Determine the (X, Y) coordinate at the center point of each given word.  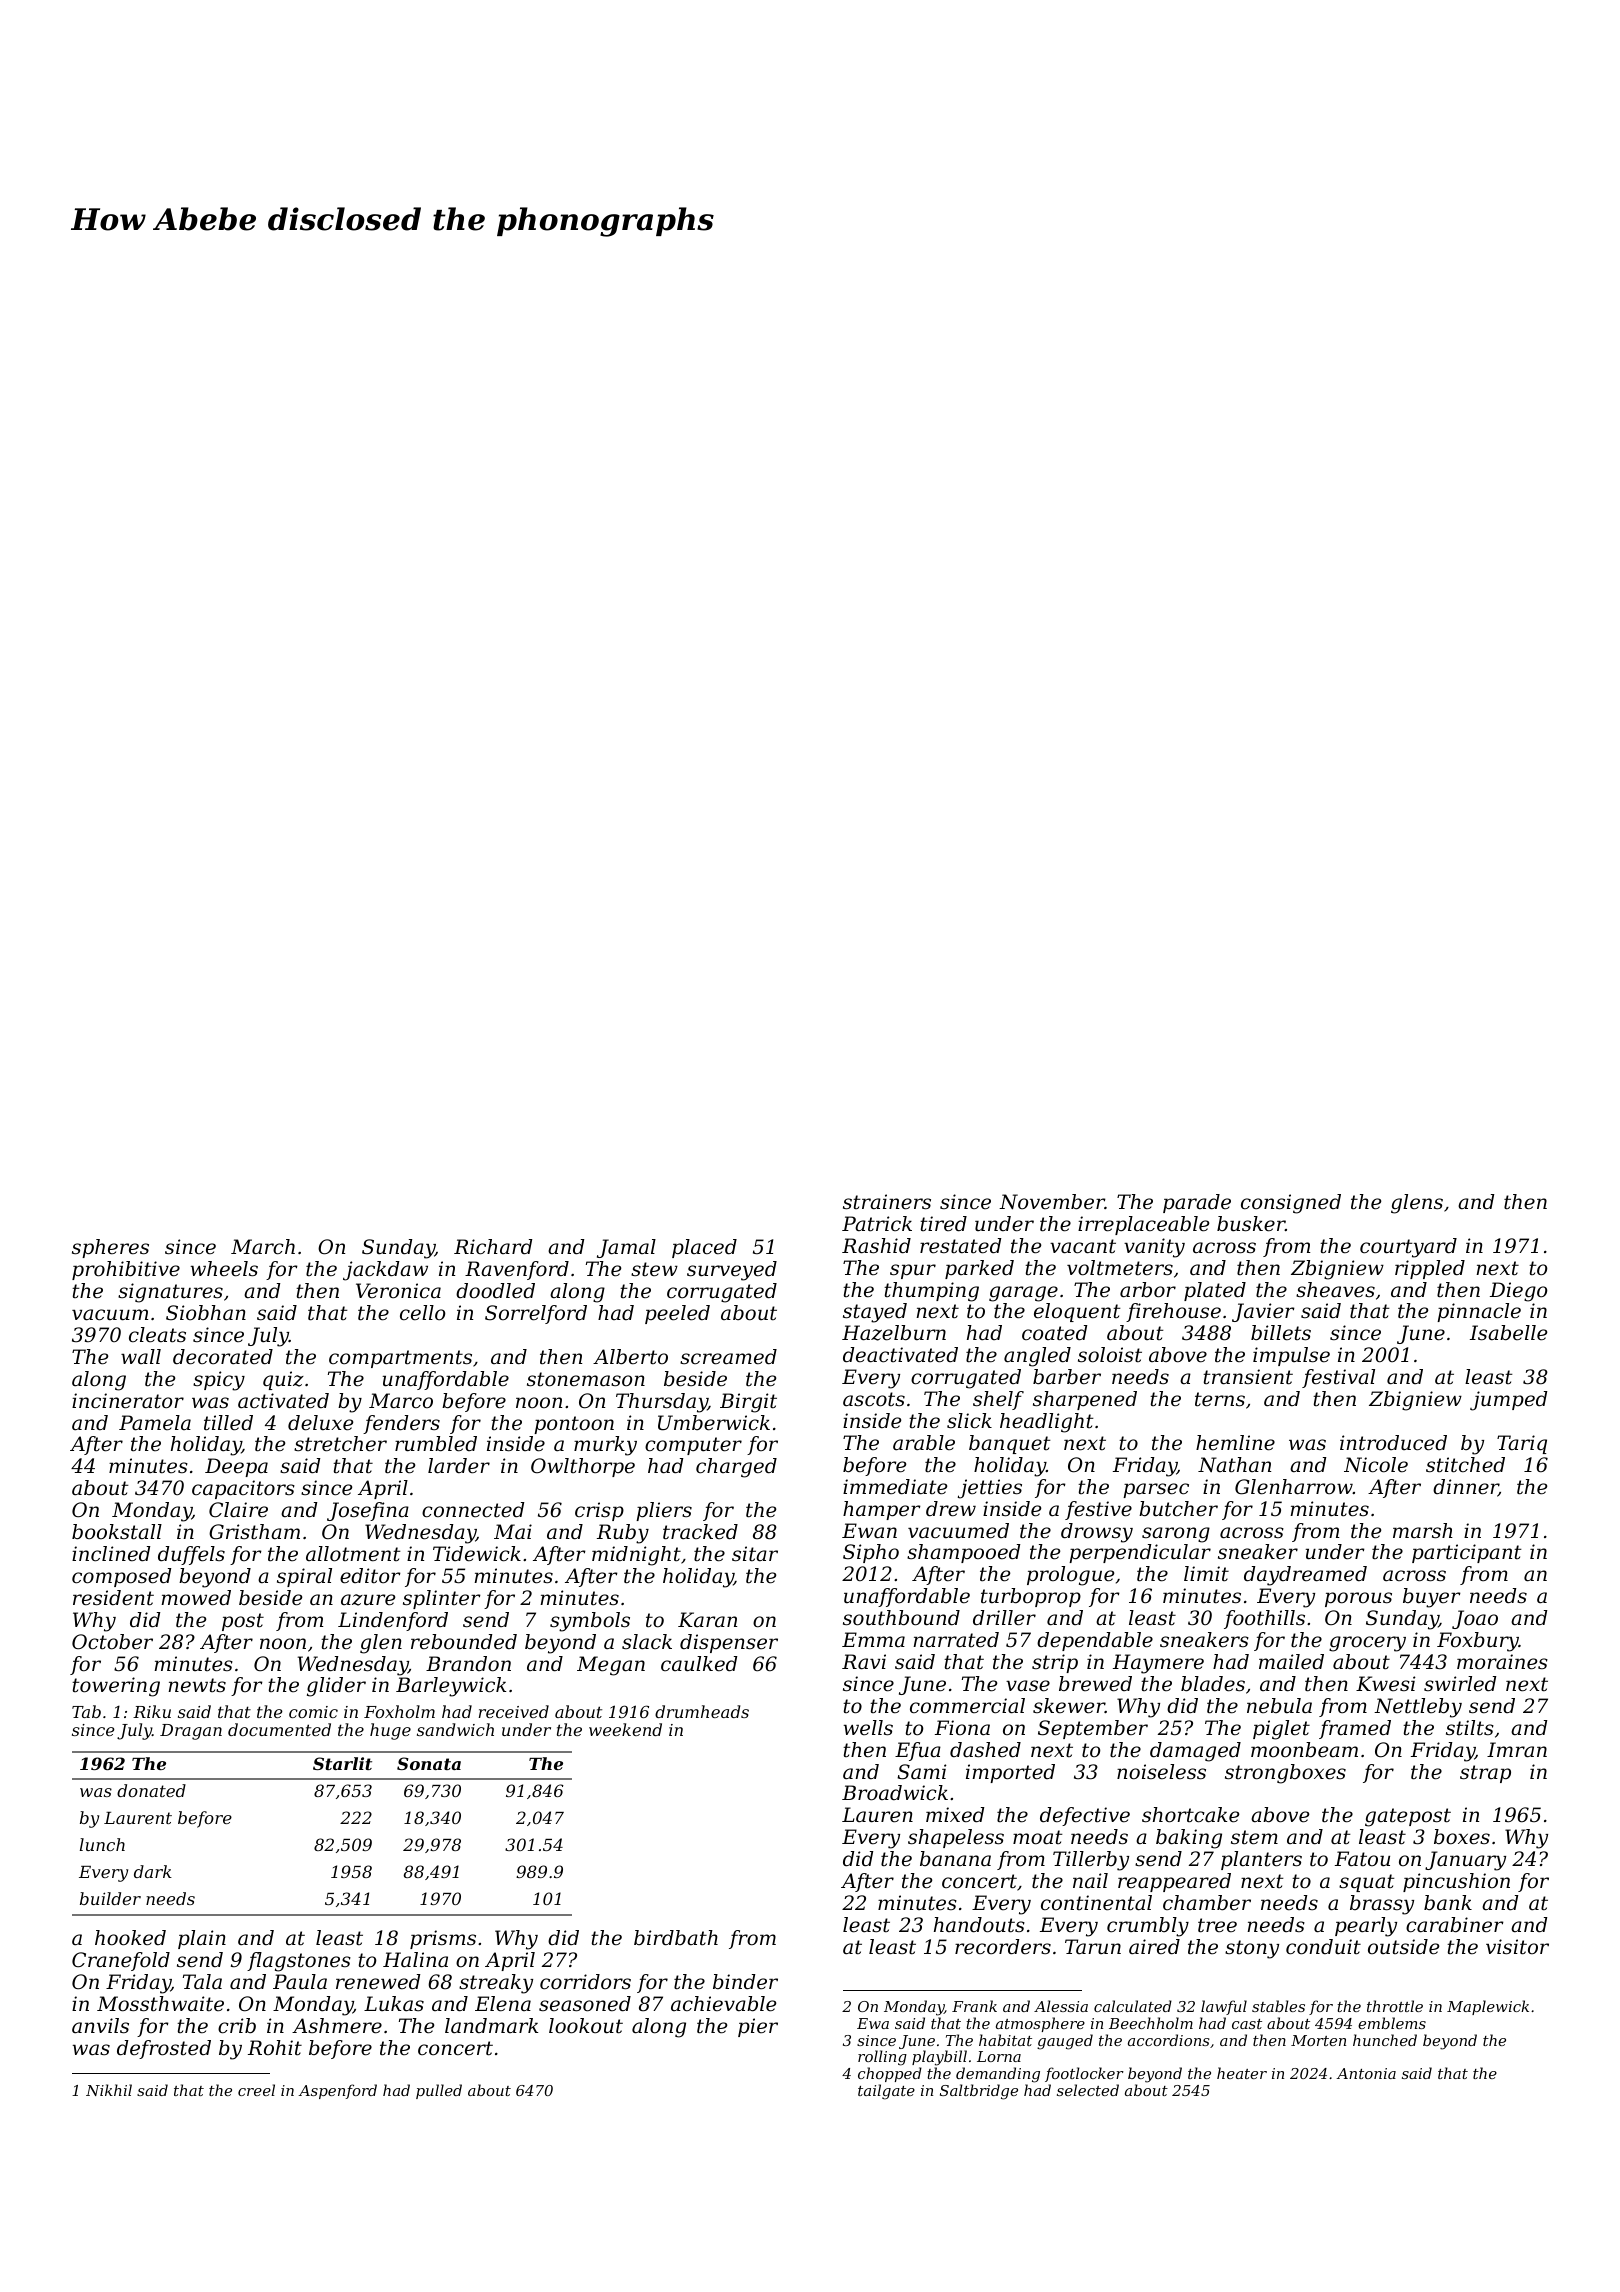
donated (151, 1790)
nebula (1279, 1706)
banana (955, 1859)
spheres (110, 1248)
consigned (1291, 1204)
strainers (887, 1202)
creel (256, 2090)
